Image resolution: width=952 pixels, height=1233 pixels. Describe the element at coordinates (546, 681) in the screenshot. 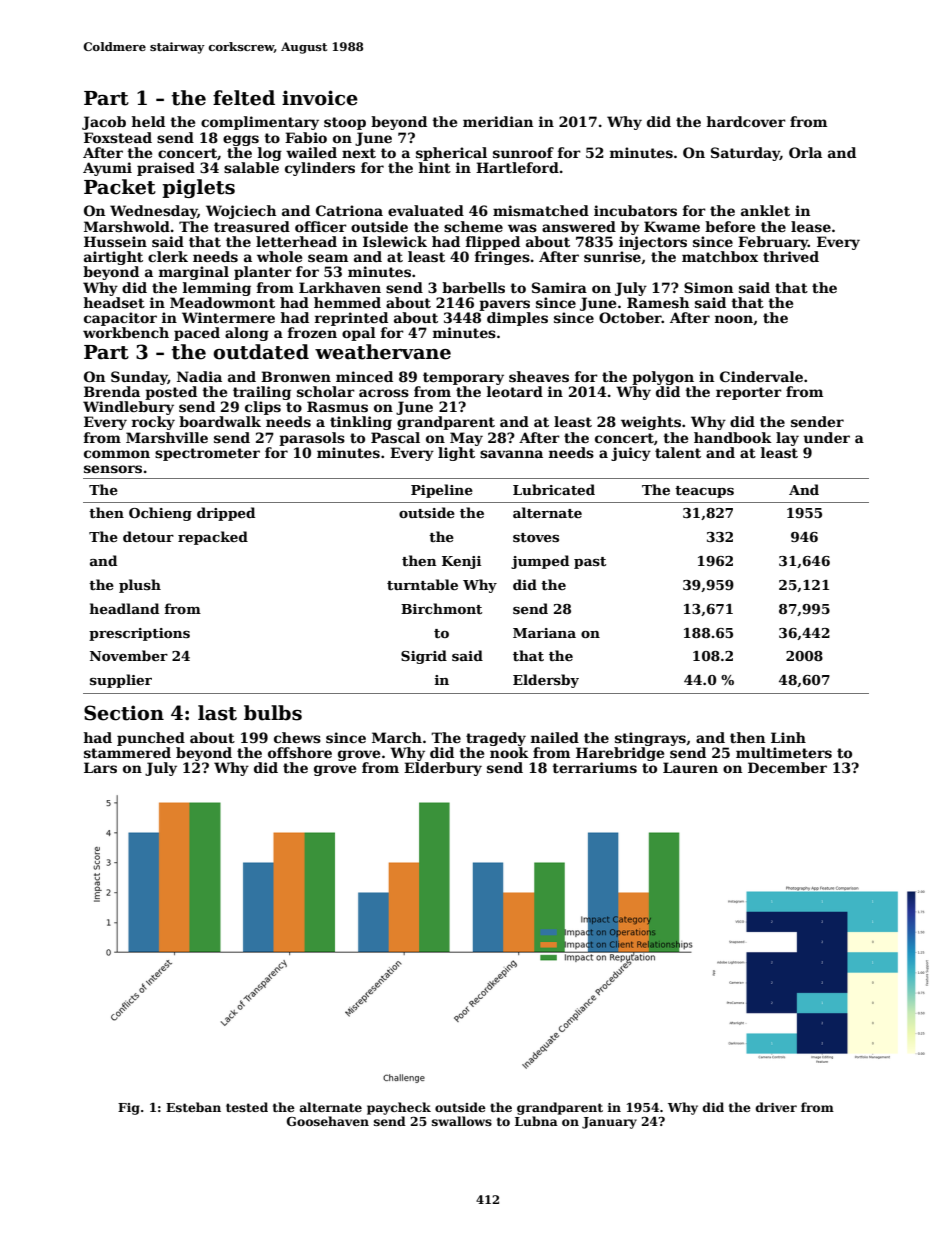

I see `Eldersby` at that location.
